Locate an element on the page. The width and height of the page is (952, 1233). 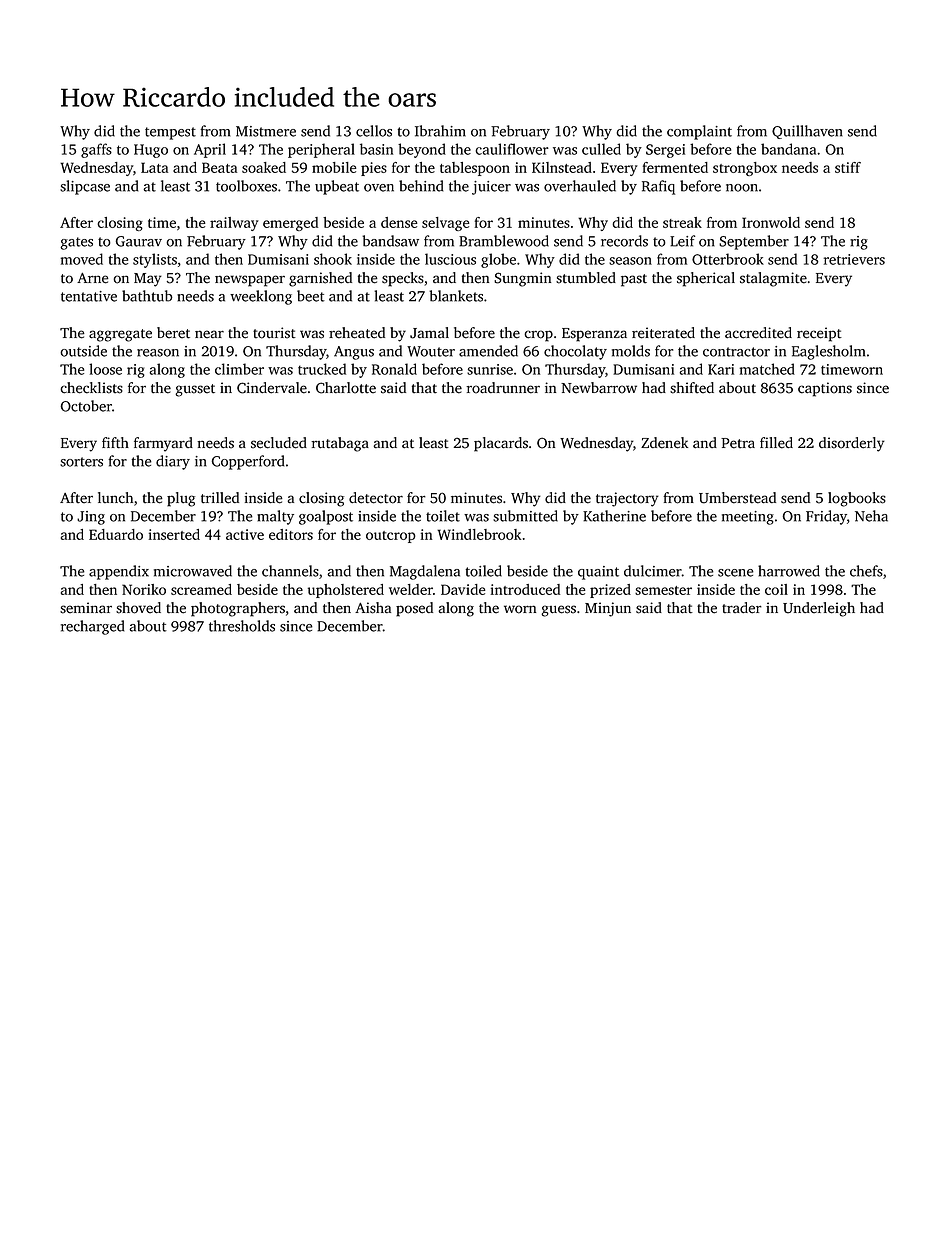
Angus is located at coordinates (354, 353).
